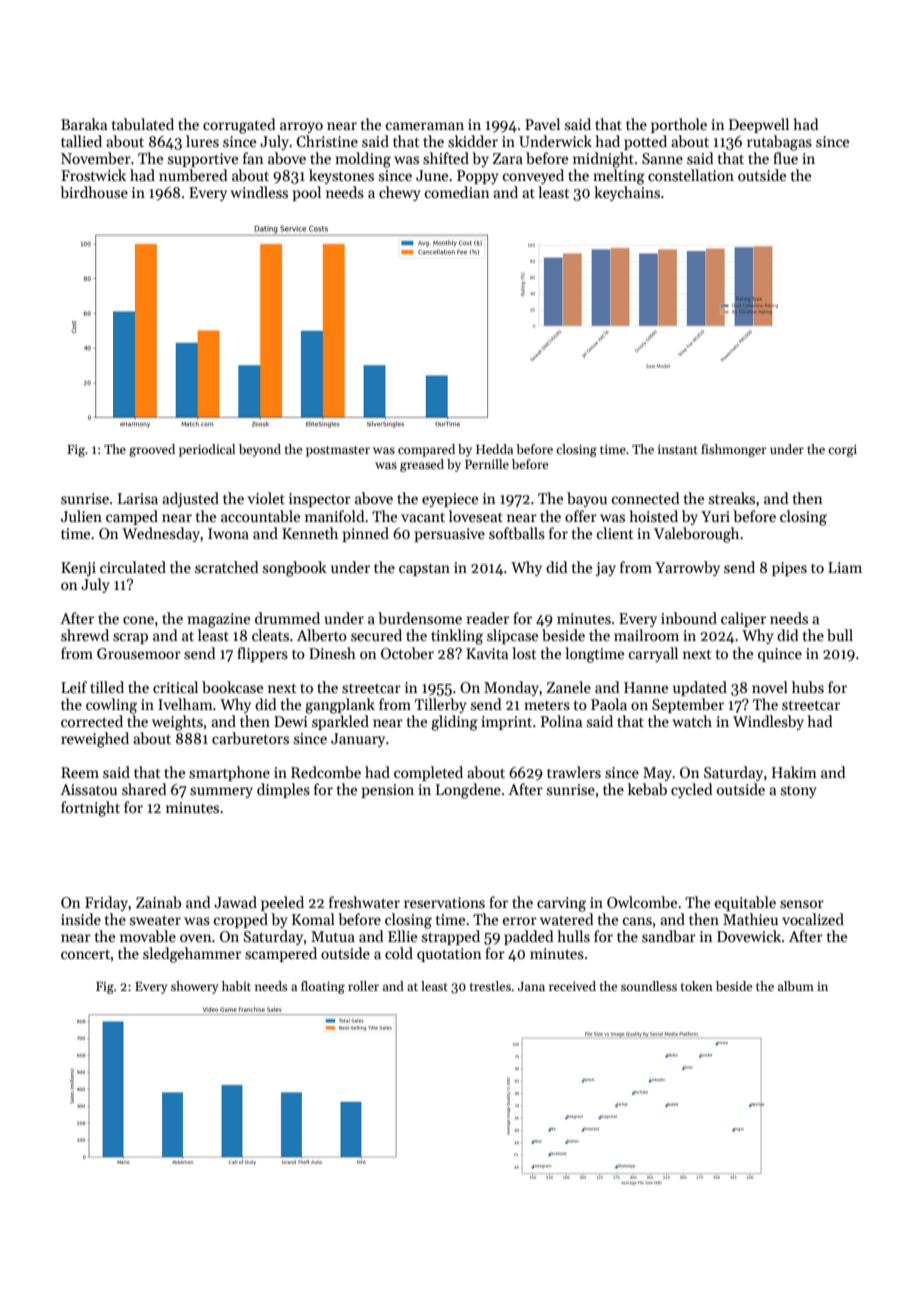 This screenshot has height=1308, width=924. Describe the element at coordinates (808, 687) in the screenshot. I see `hubs` at that location.
